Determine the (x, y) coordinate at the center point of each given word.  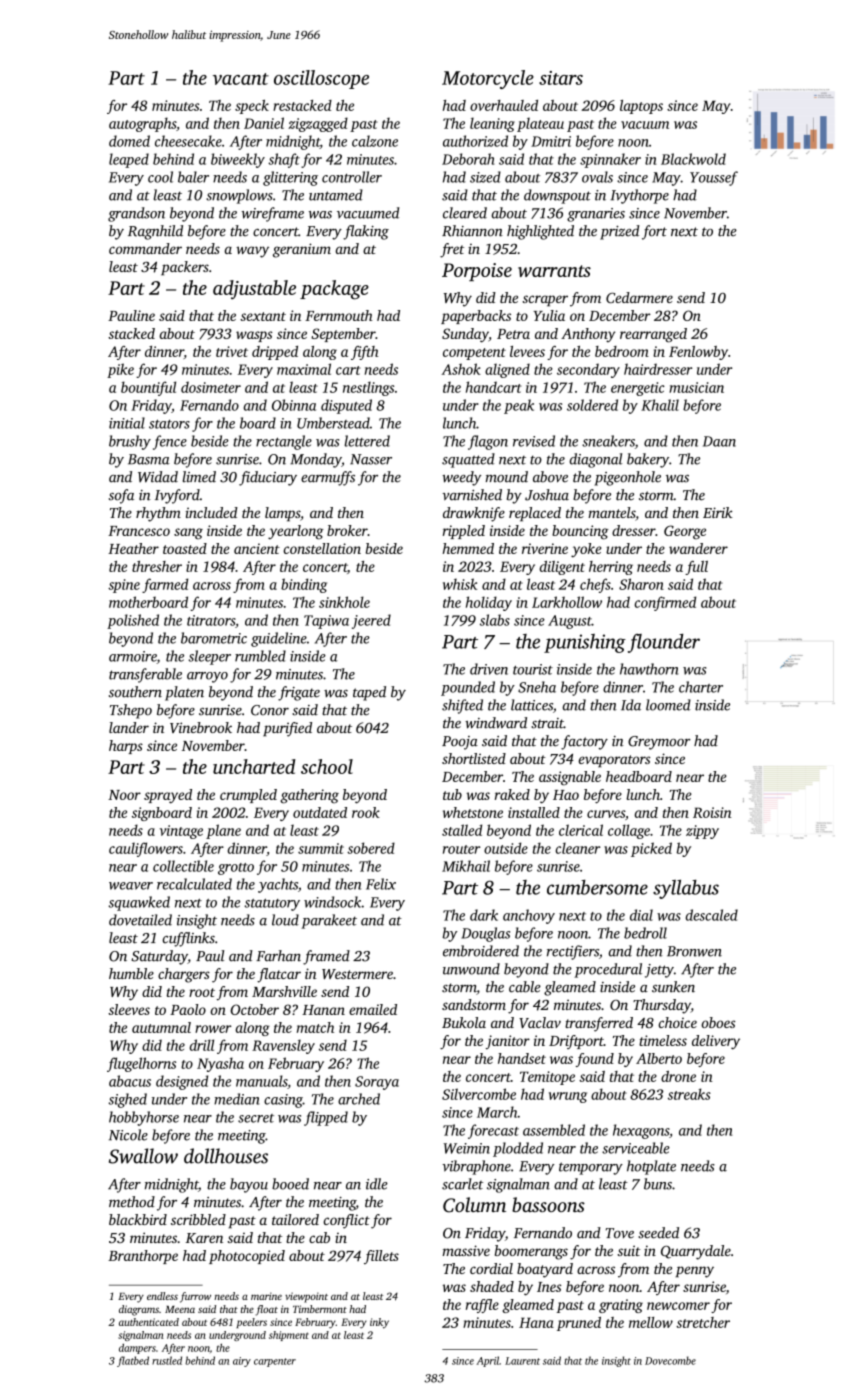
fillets (381, 1257)
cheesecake (188, 141)
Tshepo (131, 711)
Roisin (712, 812)
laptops (641, 107)
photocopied (247, 1257)
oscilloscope (321, 79)
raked (512, 794)
